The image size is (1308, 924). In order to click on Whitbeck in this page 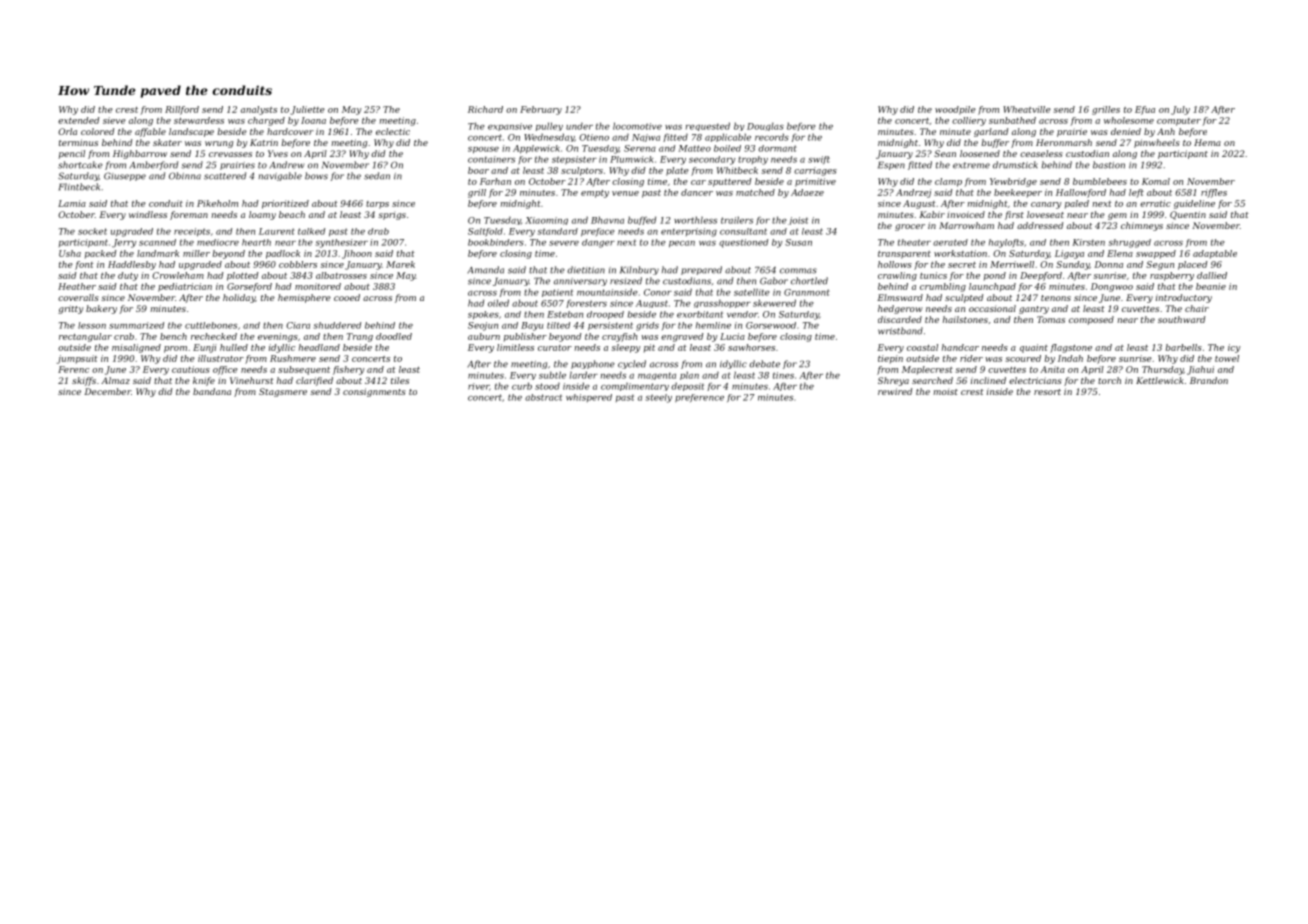, I will do `click(737, 170)`.
